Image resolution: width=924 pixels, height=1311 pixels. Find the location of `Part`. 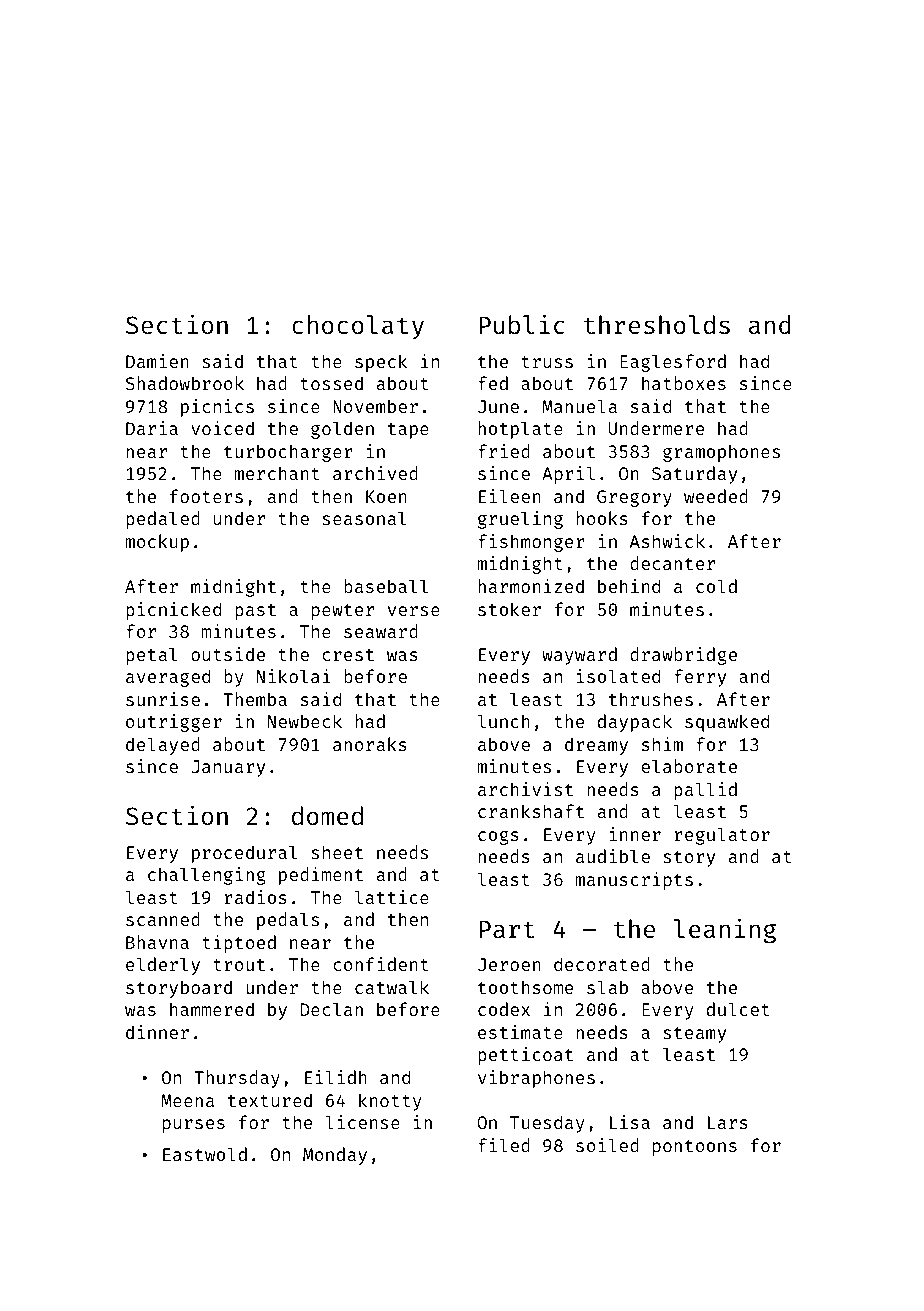

Part is located at coordinates (507, 929).
